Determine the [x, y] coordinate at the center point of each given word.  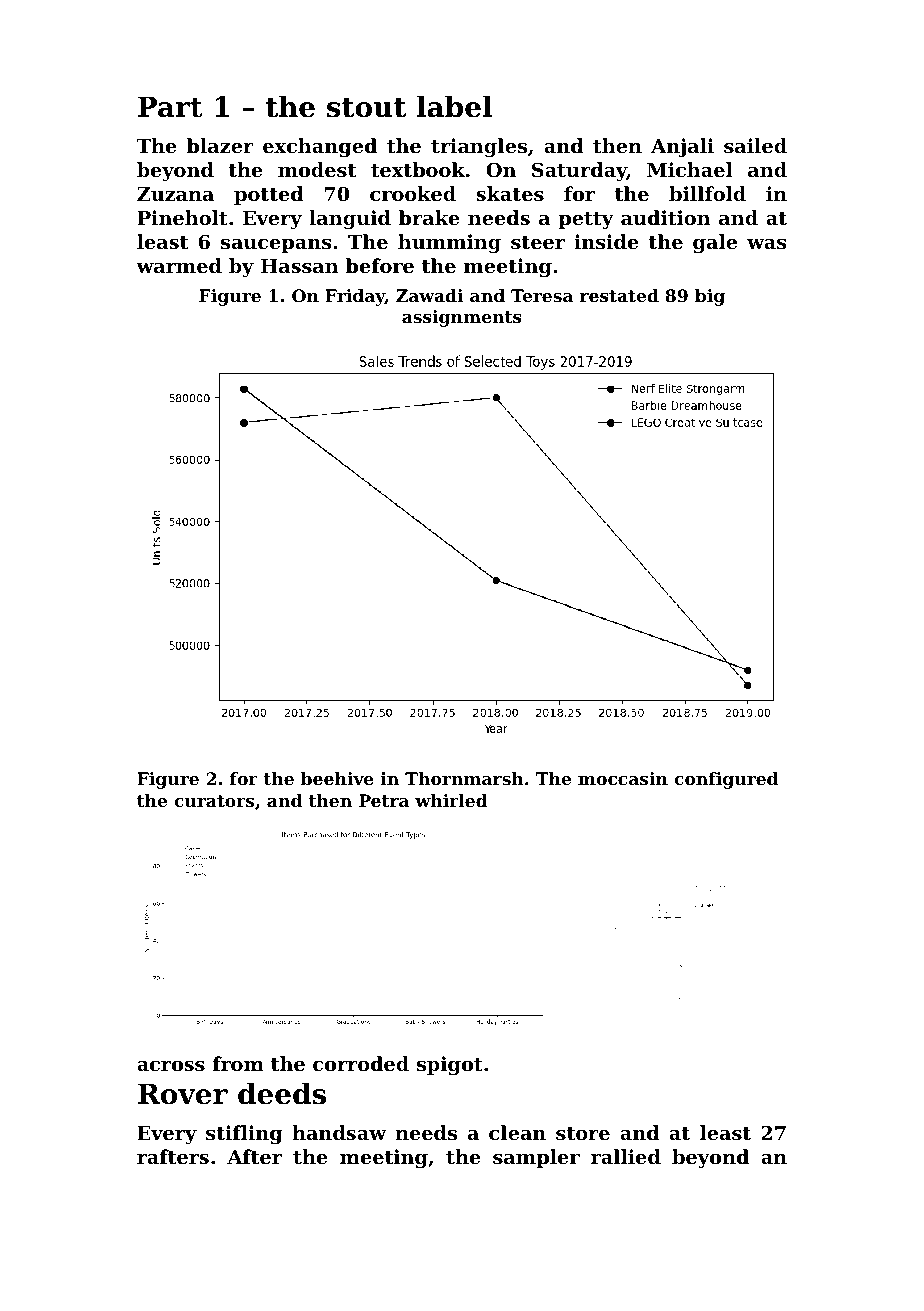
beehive [337, 778]
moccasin [623, 778]
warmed [179, 265]
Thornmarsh [464, 778]
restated [619, 295]
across [171, 1066]
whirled [451, 800]
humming [449, 244]
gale [715, 244]
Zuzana [175, 194]
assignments [462, 318]
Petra [384, 800]
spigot [450, 1066]
